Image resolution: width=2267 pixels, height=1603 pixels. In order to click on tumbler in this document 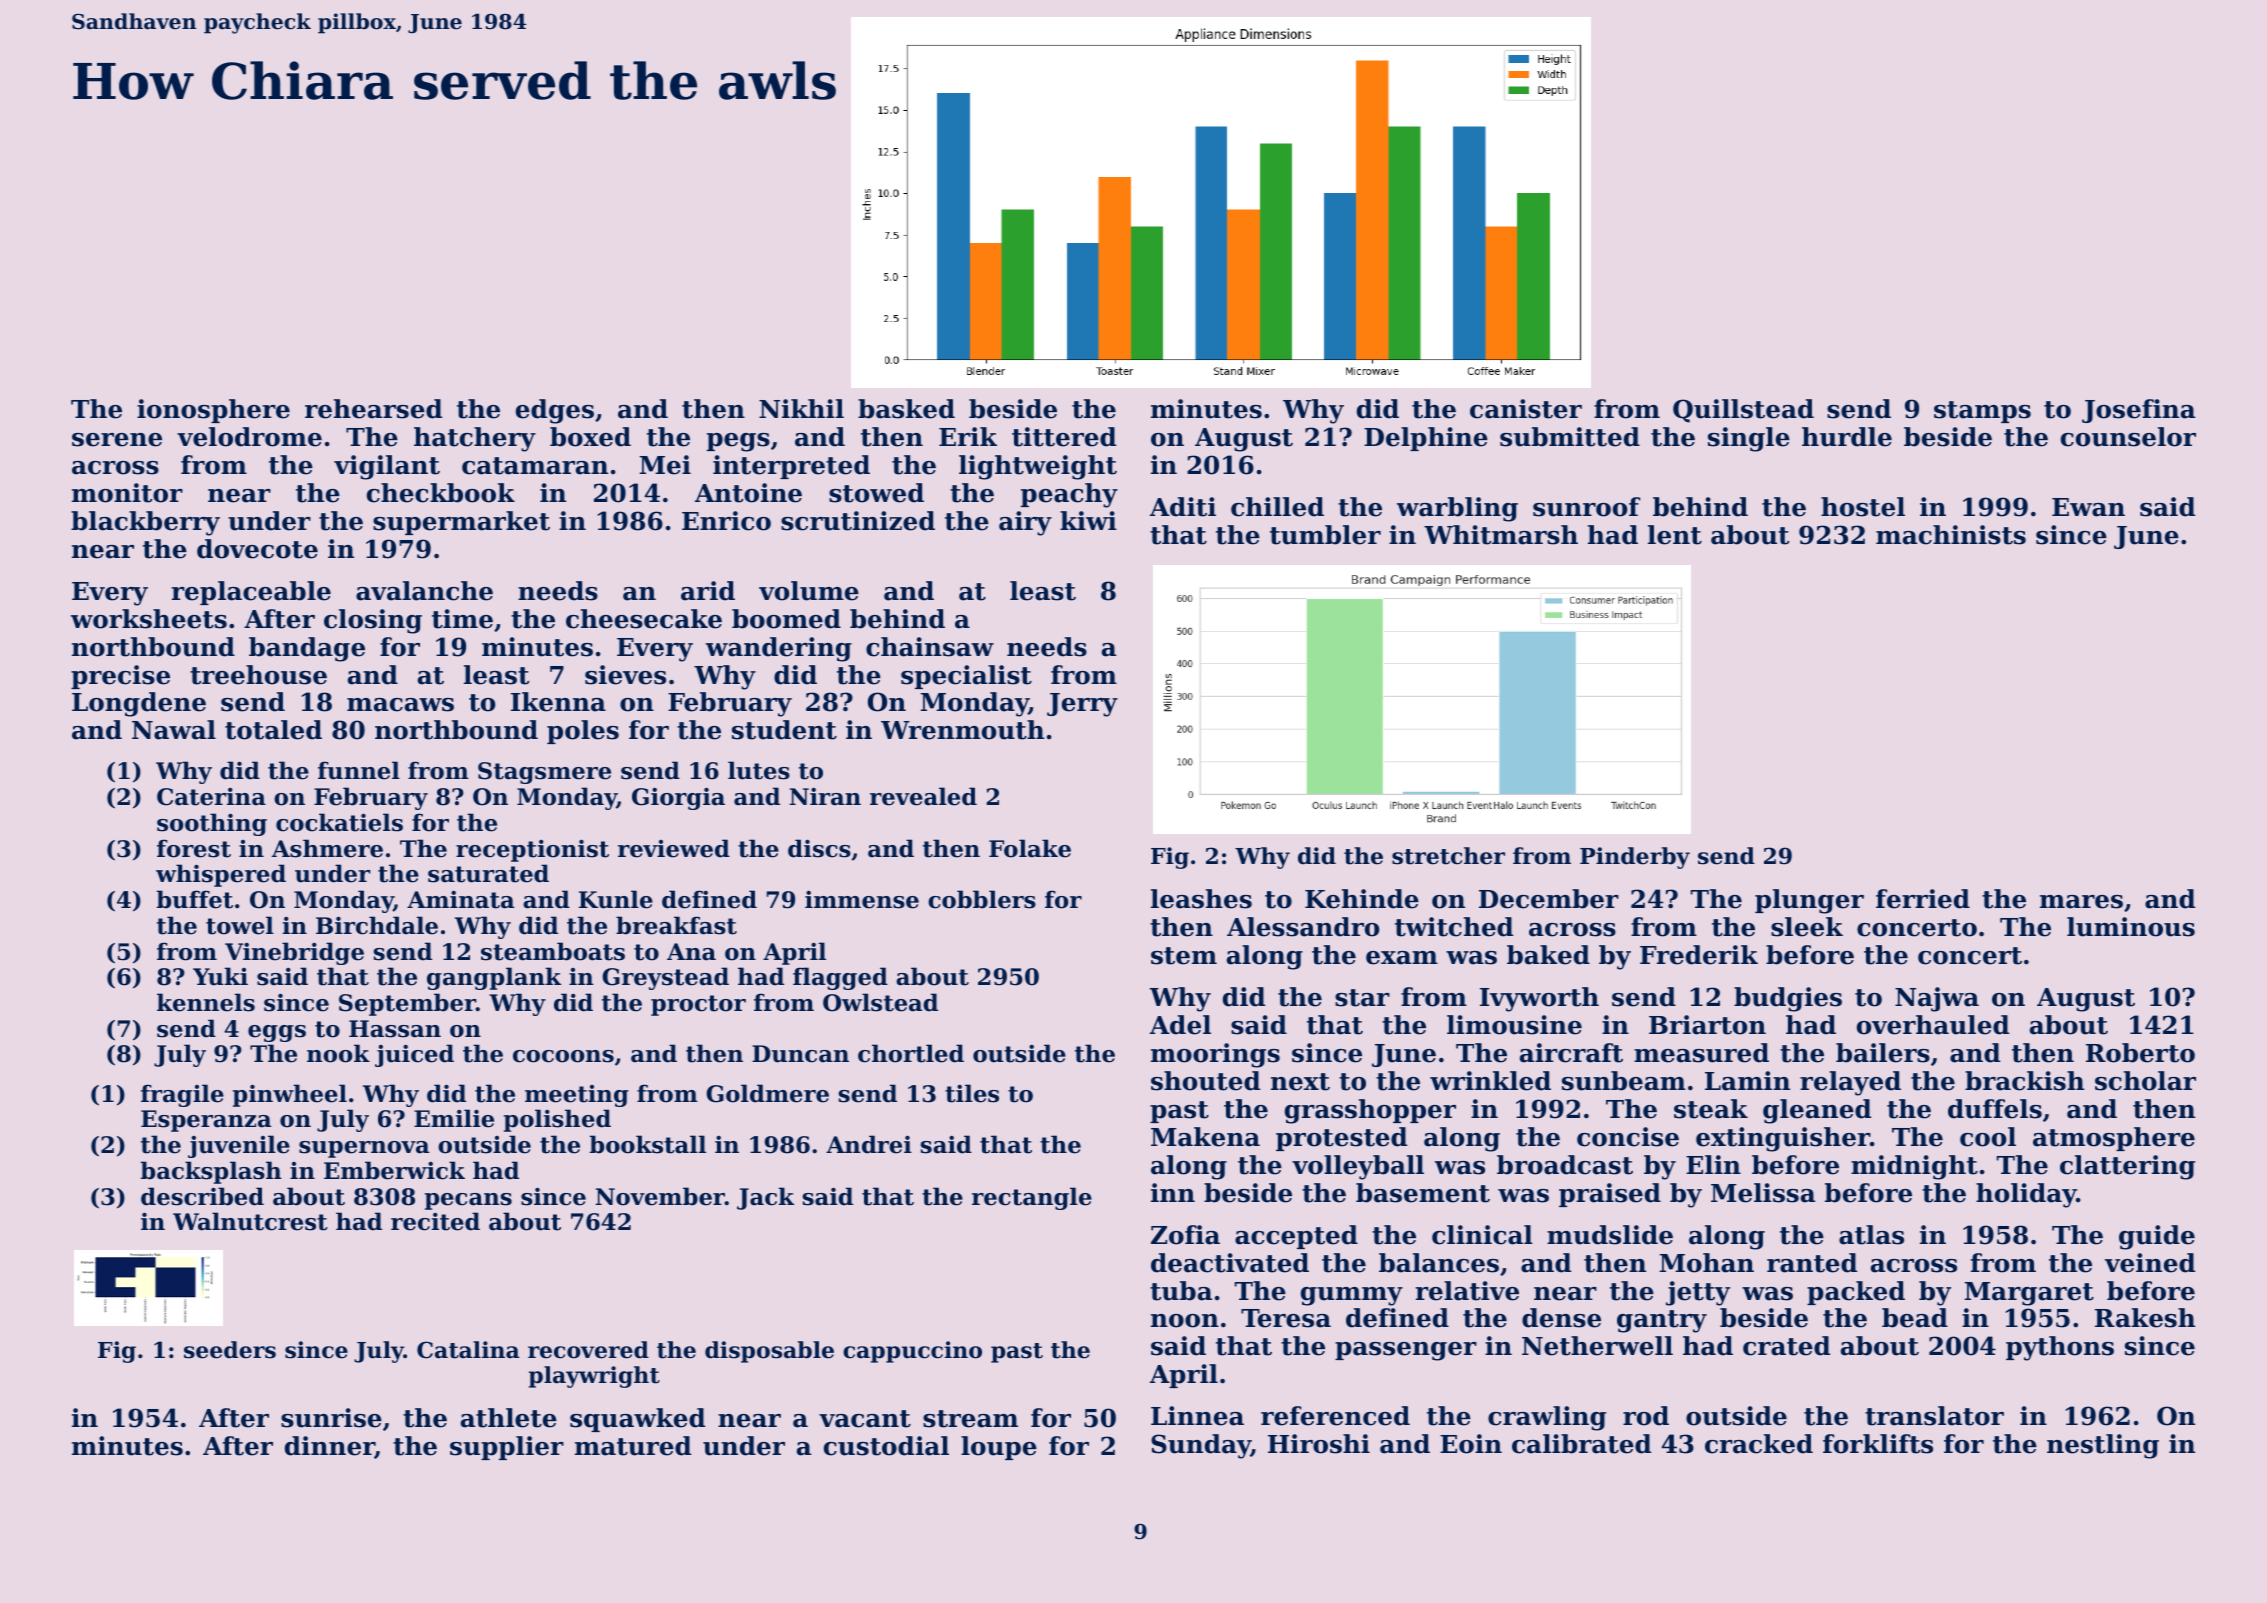, I will do `click(1325, 535)`.
